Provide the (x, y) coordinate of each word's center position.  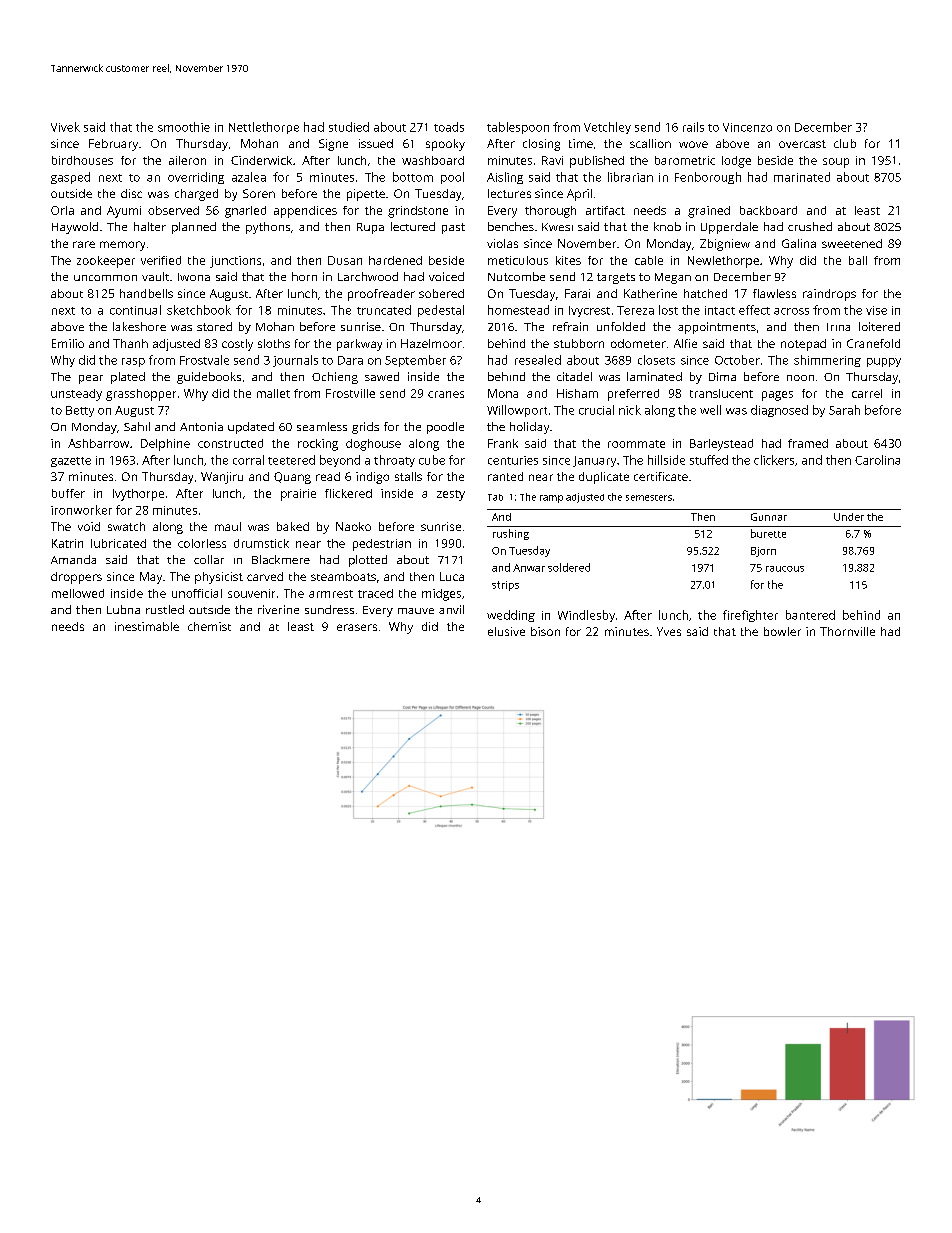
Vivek (65, 127)
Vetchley (607, 128)
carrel (867, 393)
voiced (446, 276)
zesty (451, 495)
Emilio (68, 343)
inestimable (147, 626)
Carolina (877, 460)
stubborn (579, 343)
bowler (782, 631)
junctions (235, 262)
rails (693, 127)
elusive (506, 631)
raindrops (829, 295)
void (89, 526)
